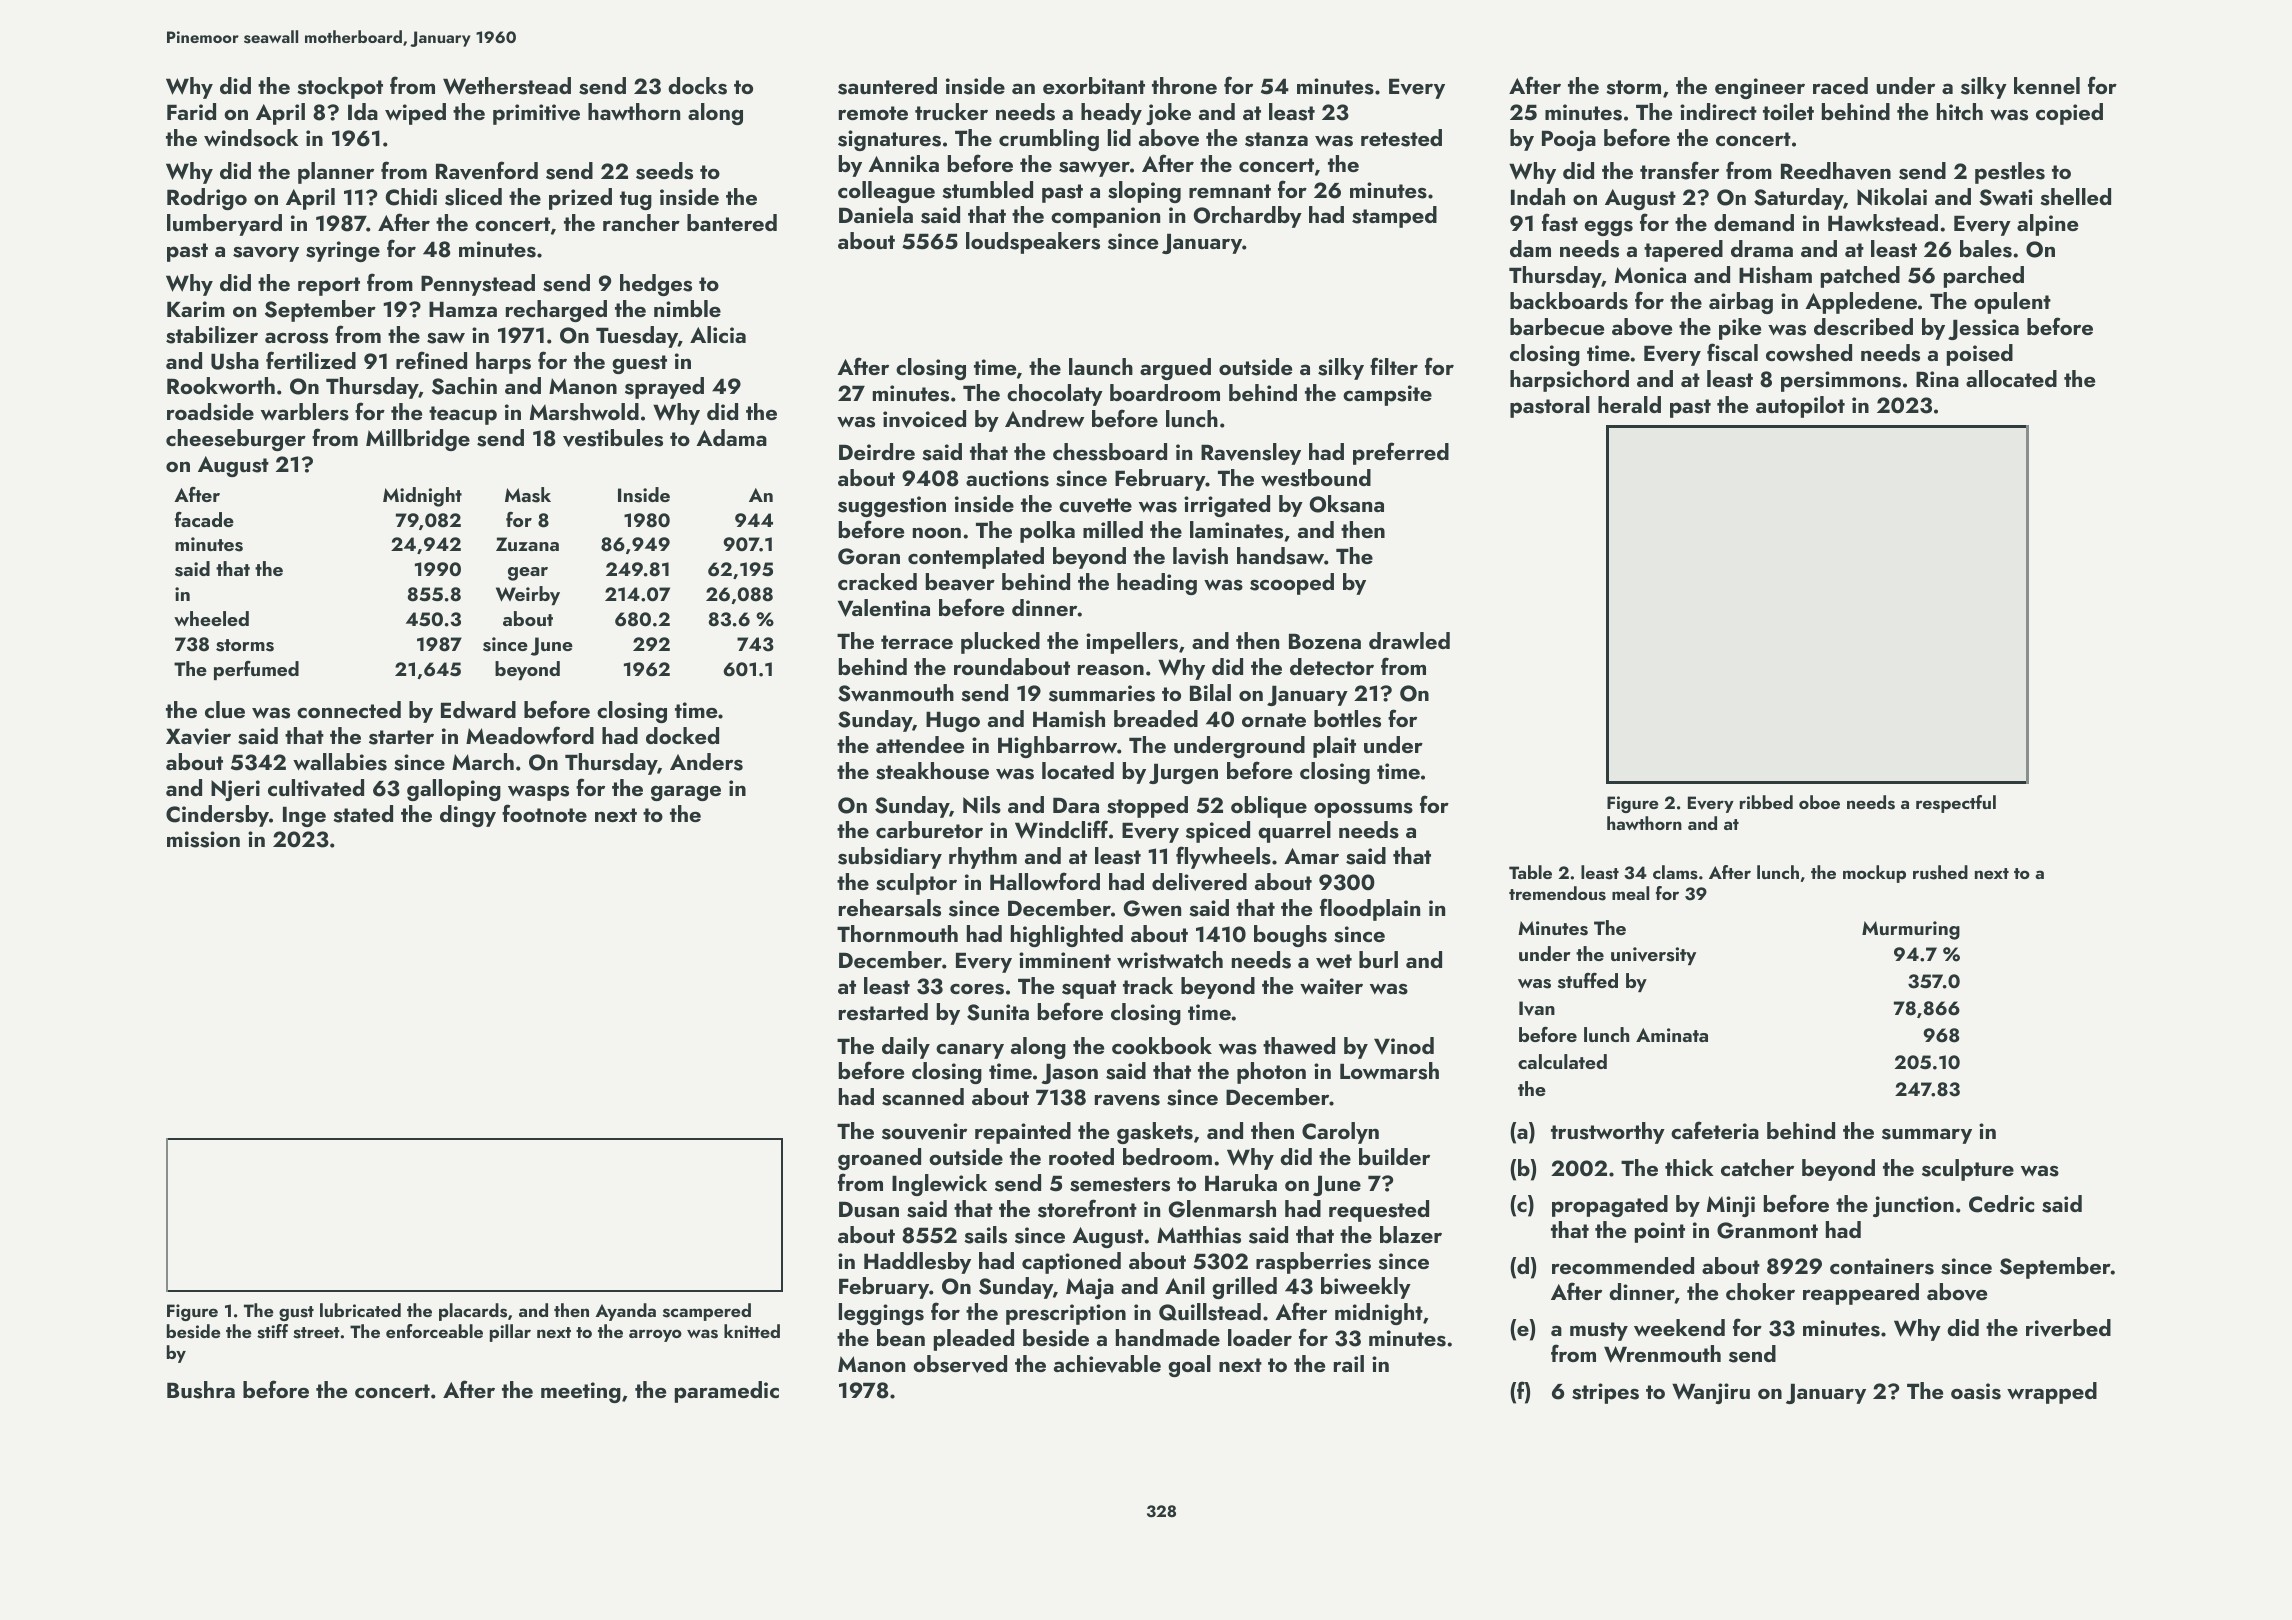 This page has width=2292, height=1620. What do you see at coordinates (887, 86) in the page?
I see `sauntered` at bounding box center [887, 86].
